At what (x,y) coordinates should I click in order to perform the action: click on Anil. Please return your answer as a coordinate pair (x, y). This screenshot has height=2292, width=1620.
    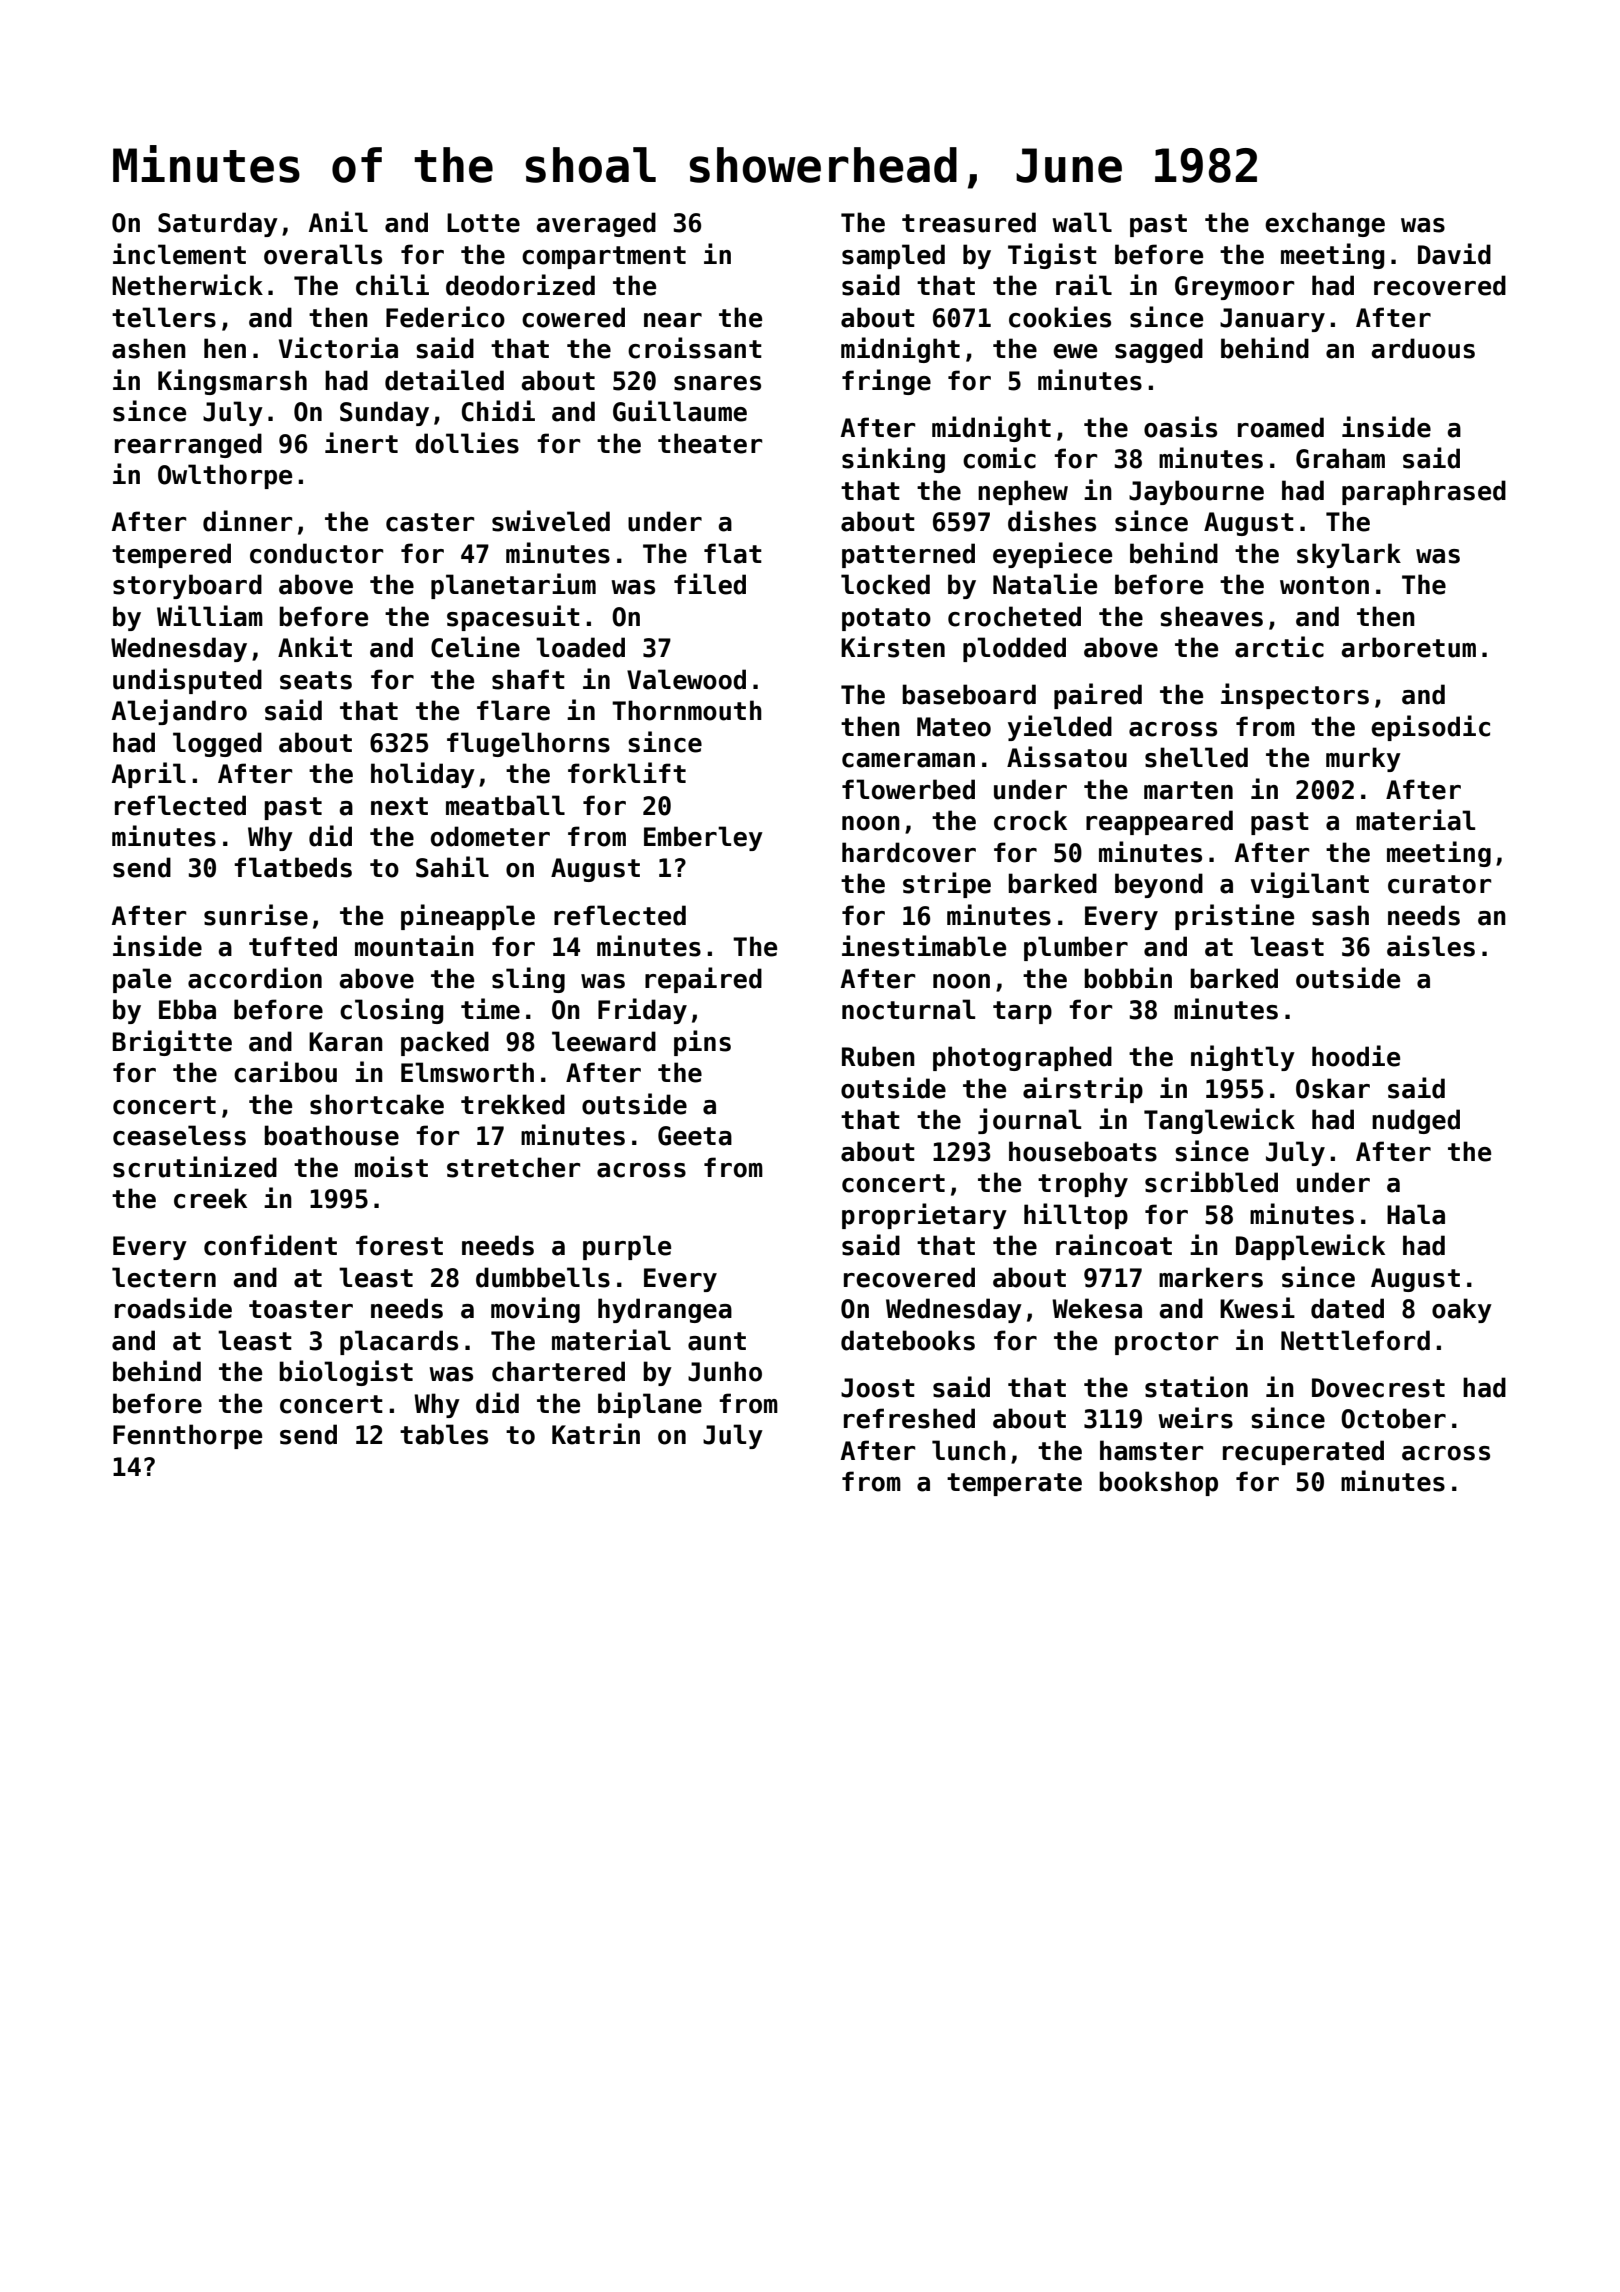
    Looking at the image, I should click on (338, 221).
